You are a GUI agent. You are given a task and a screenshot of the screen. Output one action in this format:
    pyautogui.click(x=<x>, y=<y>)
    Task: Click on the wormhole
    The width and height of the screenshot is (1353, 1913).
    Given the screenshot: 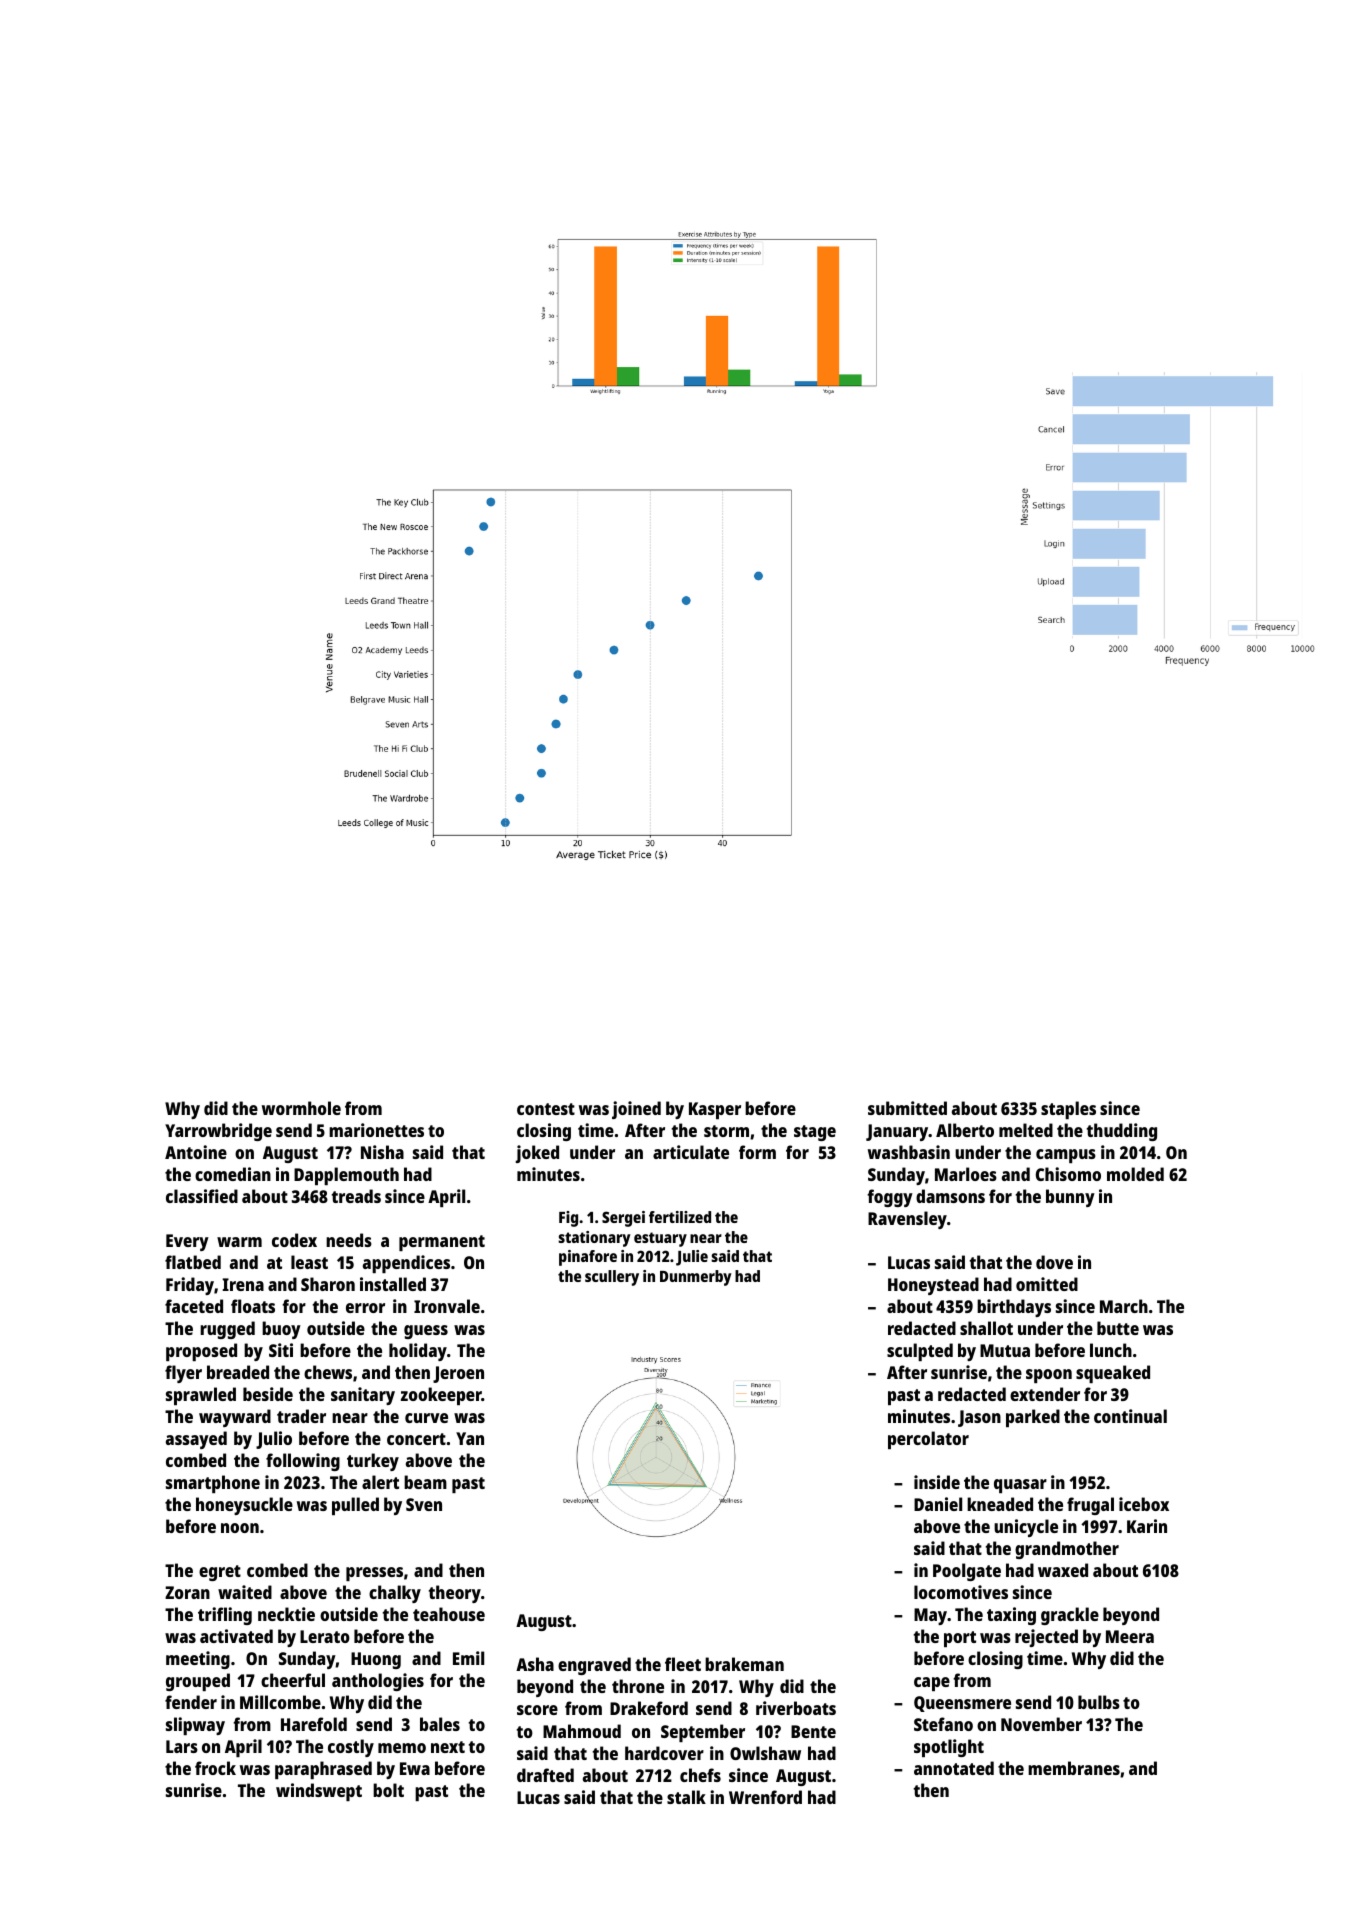 What is the action you would take?
    pyautogui.click(x=301, y=1108)
